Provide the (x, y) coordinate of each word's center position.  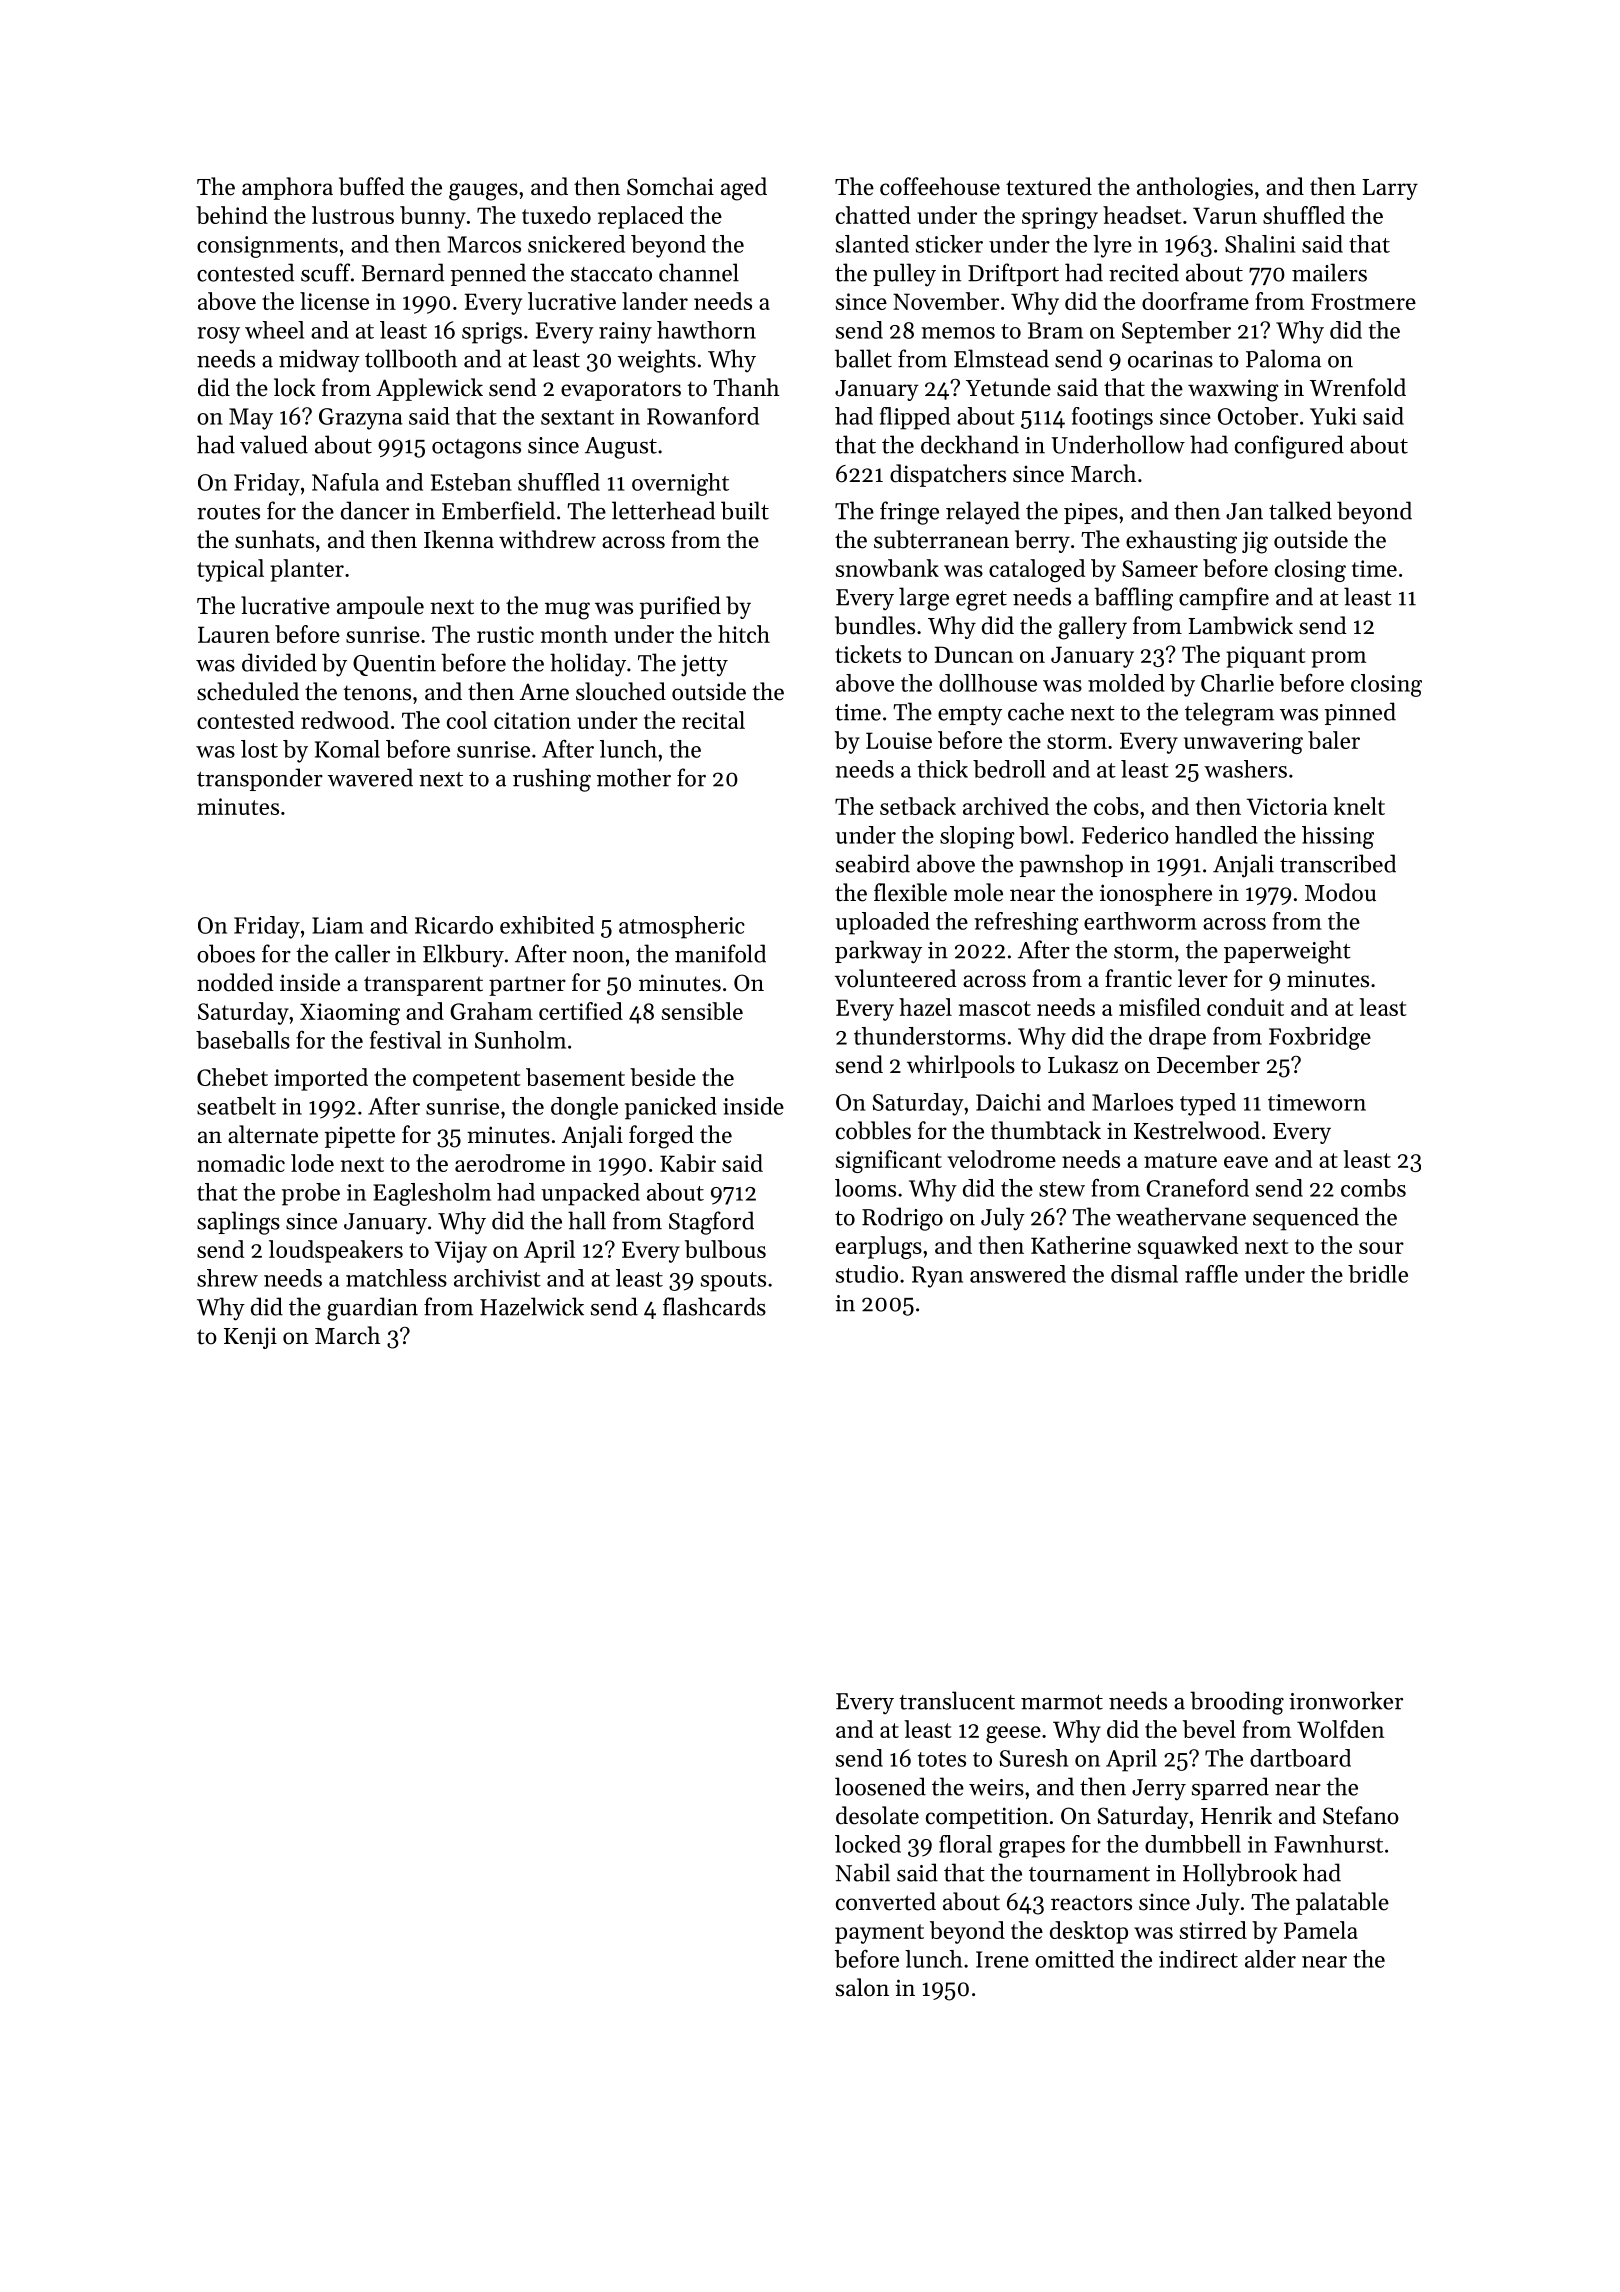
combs (1373, 1188)
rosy (218, 335)
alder (1270, 1959)
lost (259, 749)
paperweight (1287, 952)
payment (879, 1934)
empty (970, 716)
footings (1112, 418)
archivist (497, 1278)
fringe (909, 513)
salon (862, 1987)
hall (587, 1220)
